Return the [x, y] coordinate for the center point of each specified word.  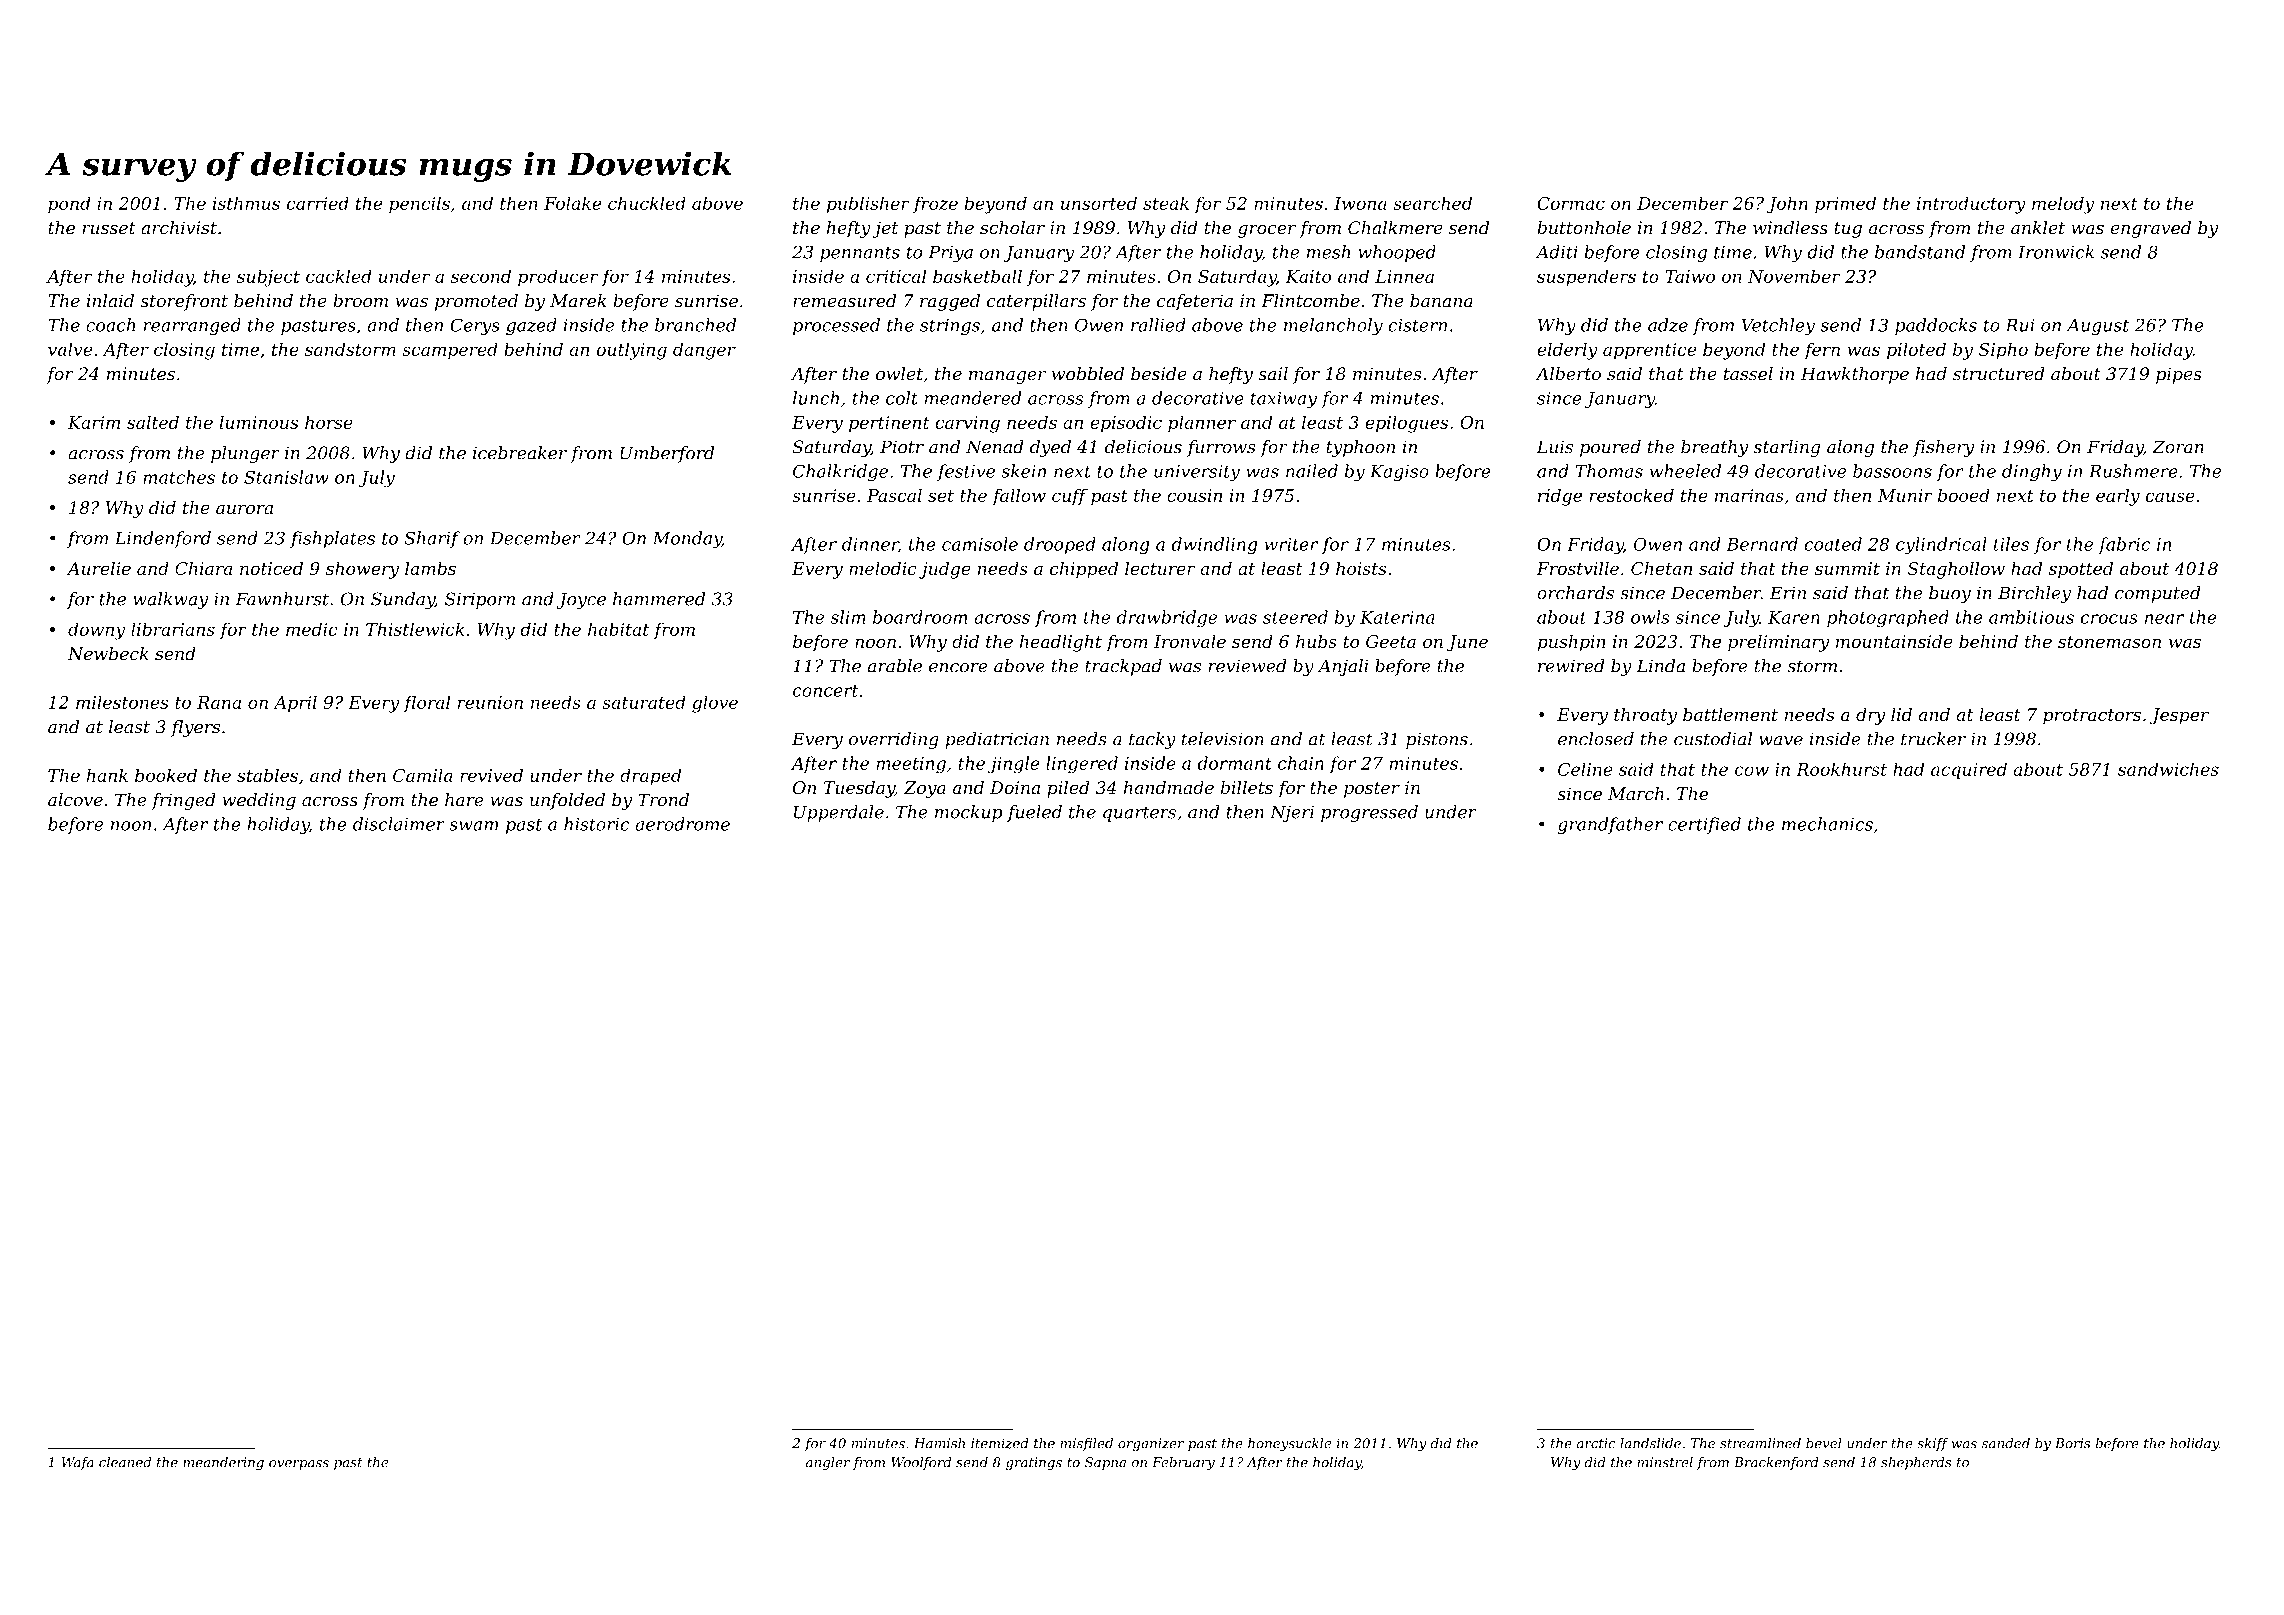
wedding [259, 801]
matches [179, 477]
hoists [1361, 568]
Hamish [939, 1443]
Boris [2072, 1443]
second [481, 276]
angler [828, 1463]
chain [1301, 763]
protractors [2092, 717]
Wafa [78, 1463]
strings [950, 327]
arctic [1596, 1443]
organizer [1151, 1444]
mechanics [1827, 824]
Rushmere [2133, 471]
